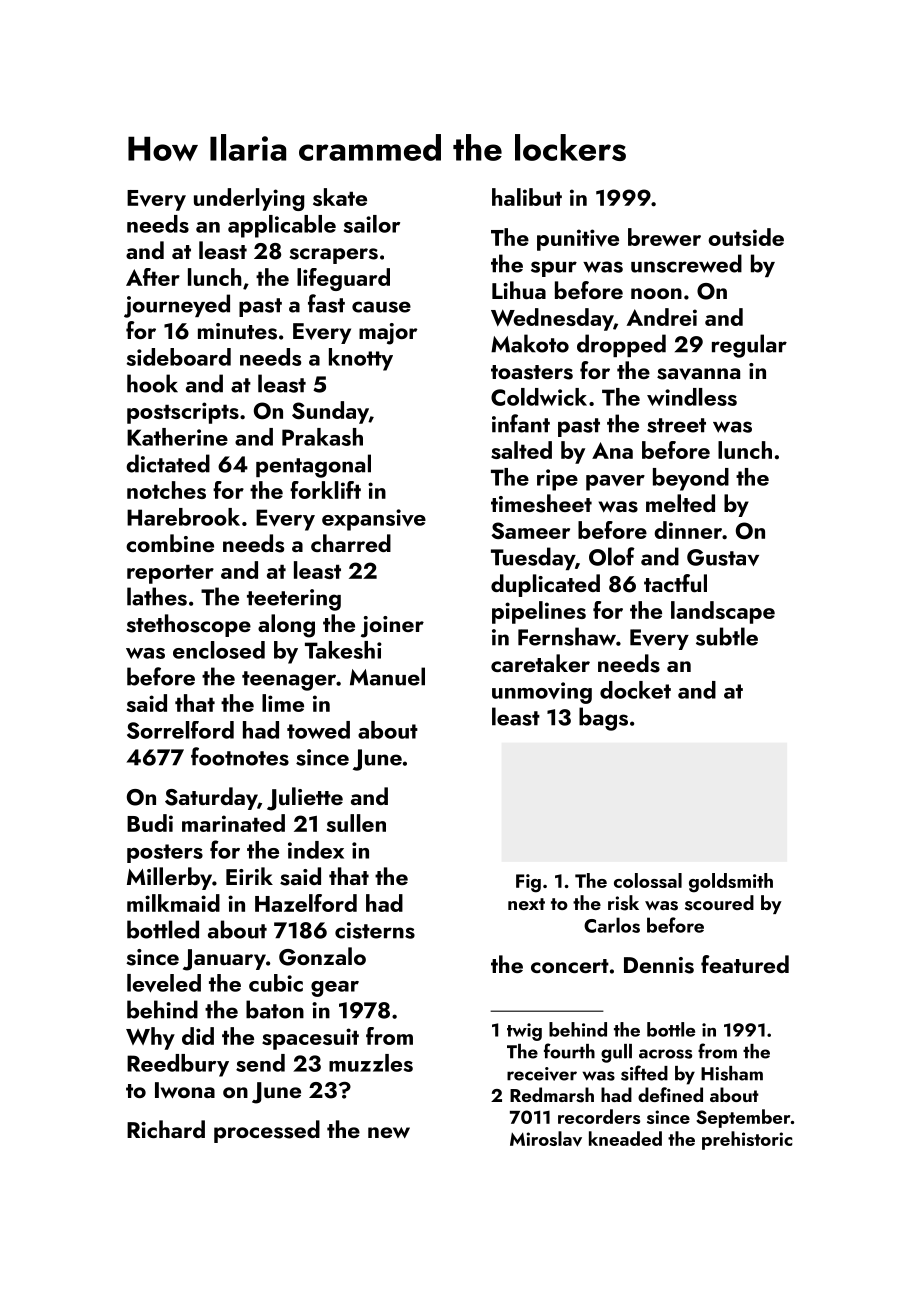  What do you see at coordinates (625, 1138) in the image?
I see `kneaded` at bounding box center [625, 1138].
